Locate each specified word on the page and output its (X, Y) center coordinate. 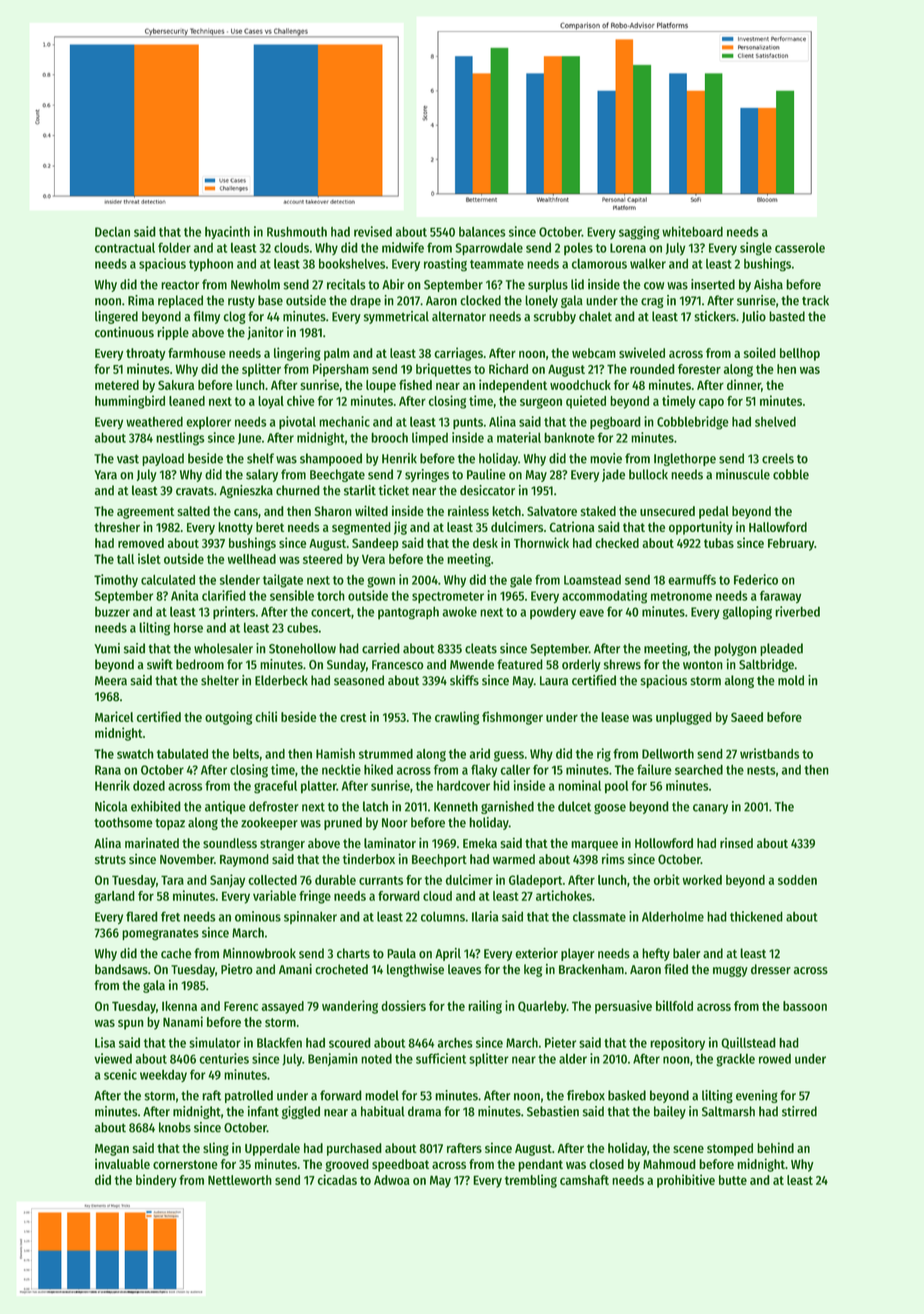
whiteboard (692, 231)
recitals (346, 284)
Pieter (560, 1042)
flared (142, 916)
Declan (112, 232)
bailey (670, 1112)
